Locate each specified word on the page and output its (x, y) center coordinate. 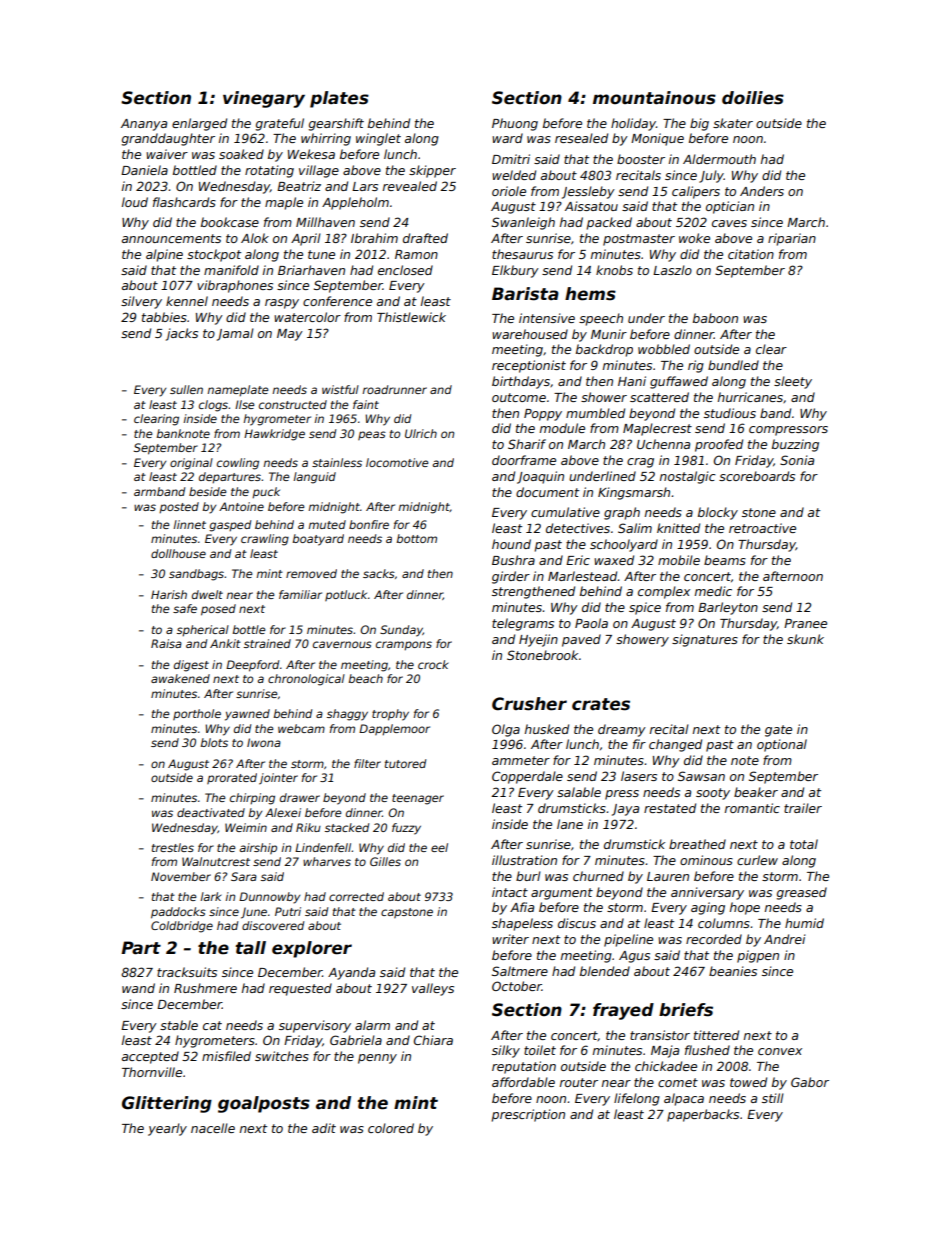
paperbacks (703, 1115)
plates (339, 99)
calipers (696, 192)
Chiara (433, 1040)
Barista (525, 294)
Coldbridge (182, 927)
